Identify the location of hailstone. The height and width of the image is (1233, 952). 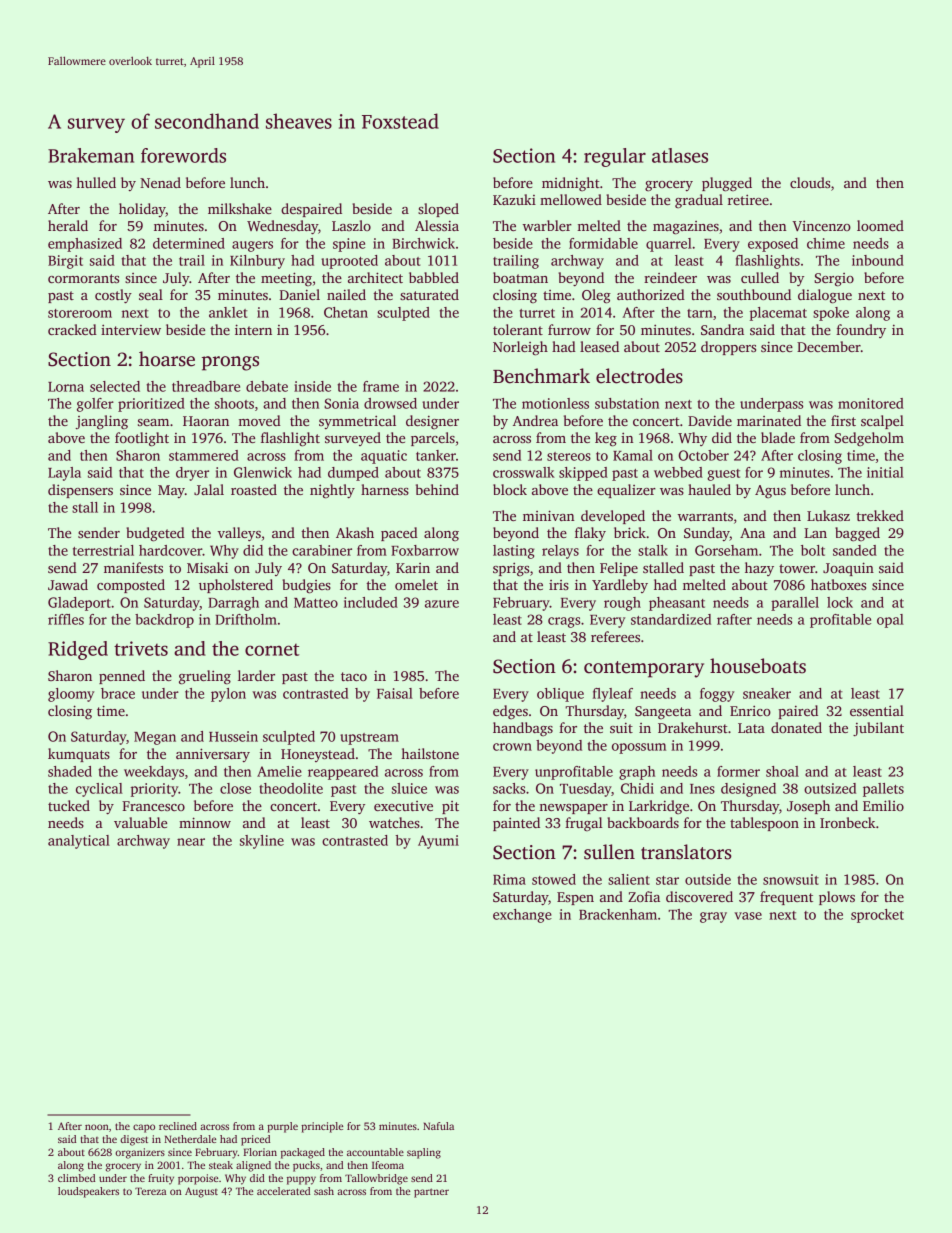
(430, 753).
